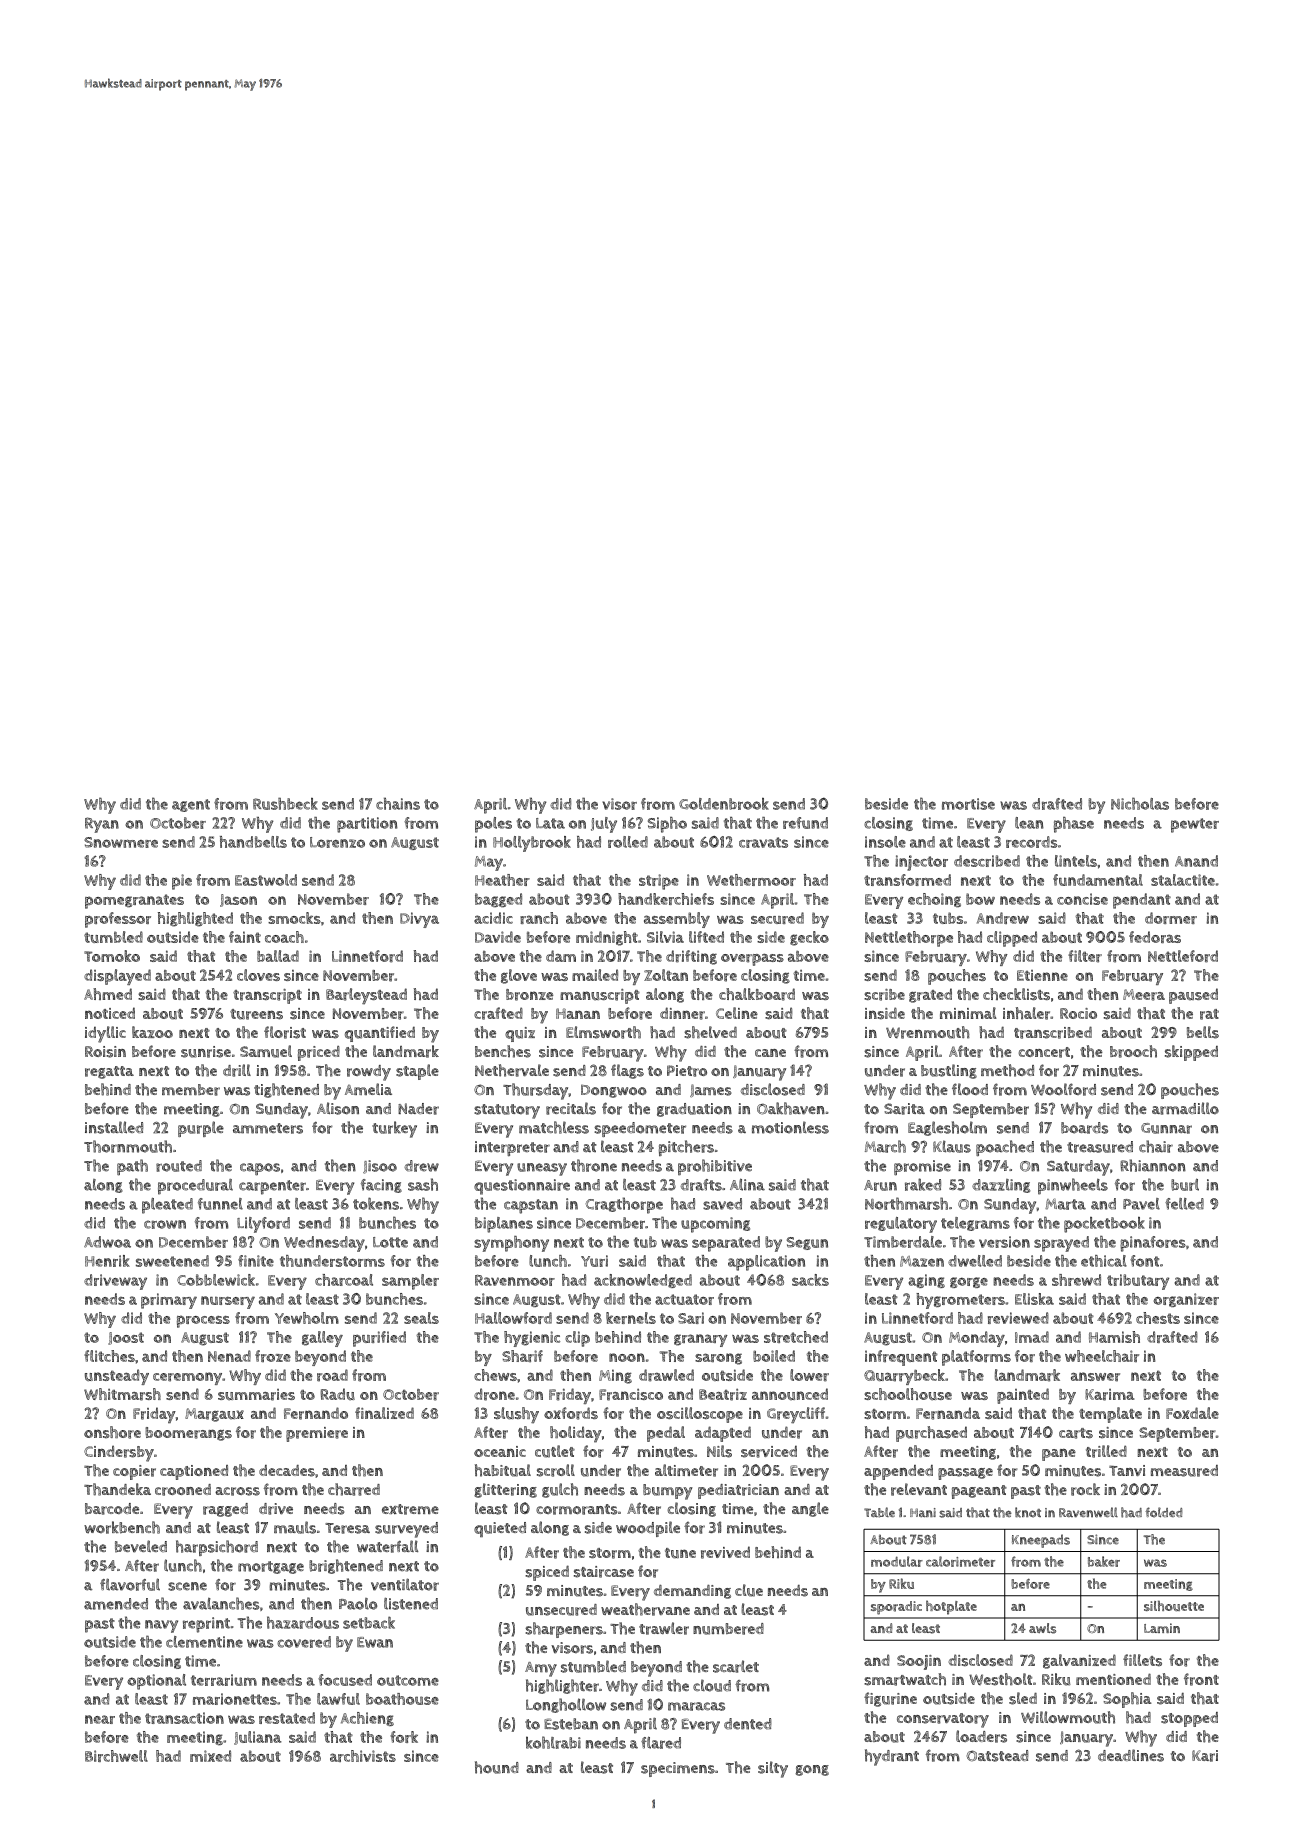  I want to click on Goldenbrook, so click(724, 804).
